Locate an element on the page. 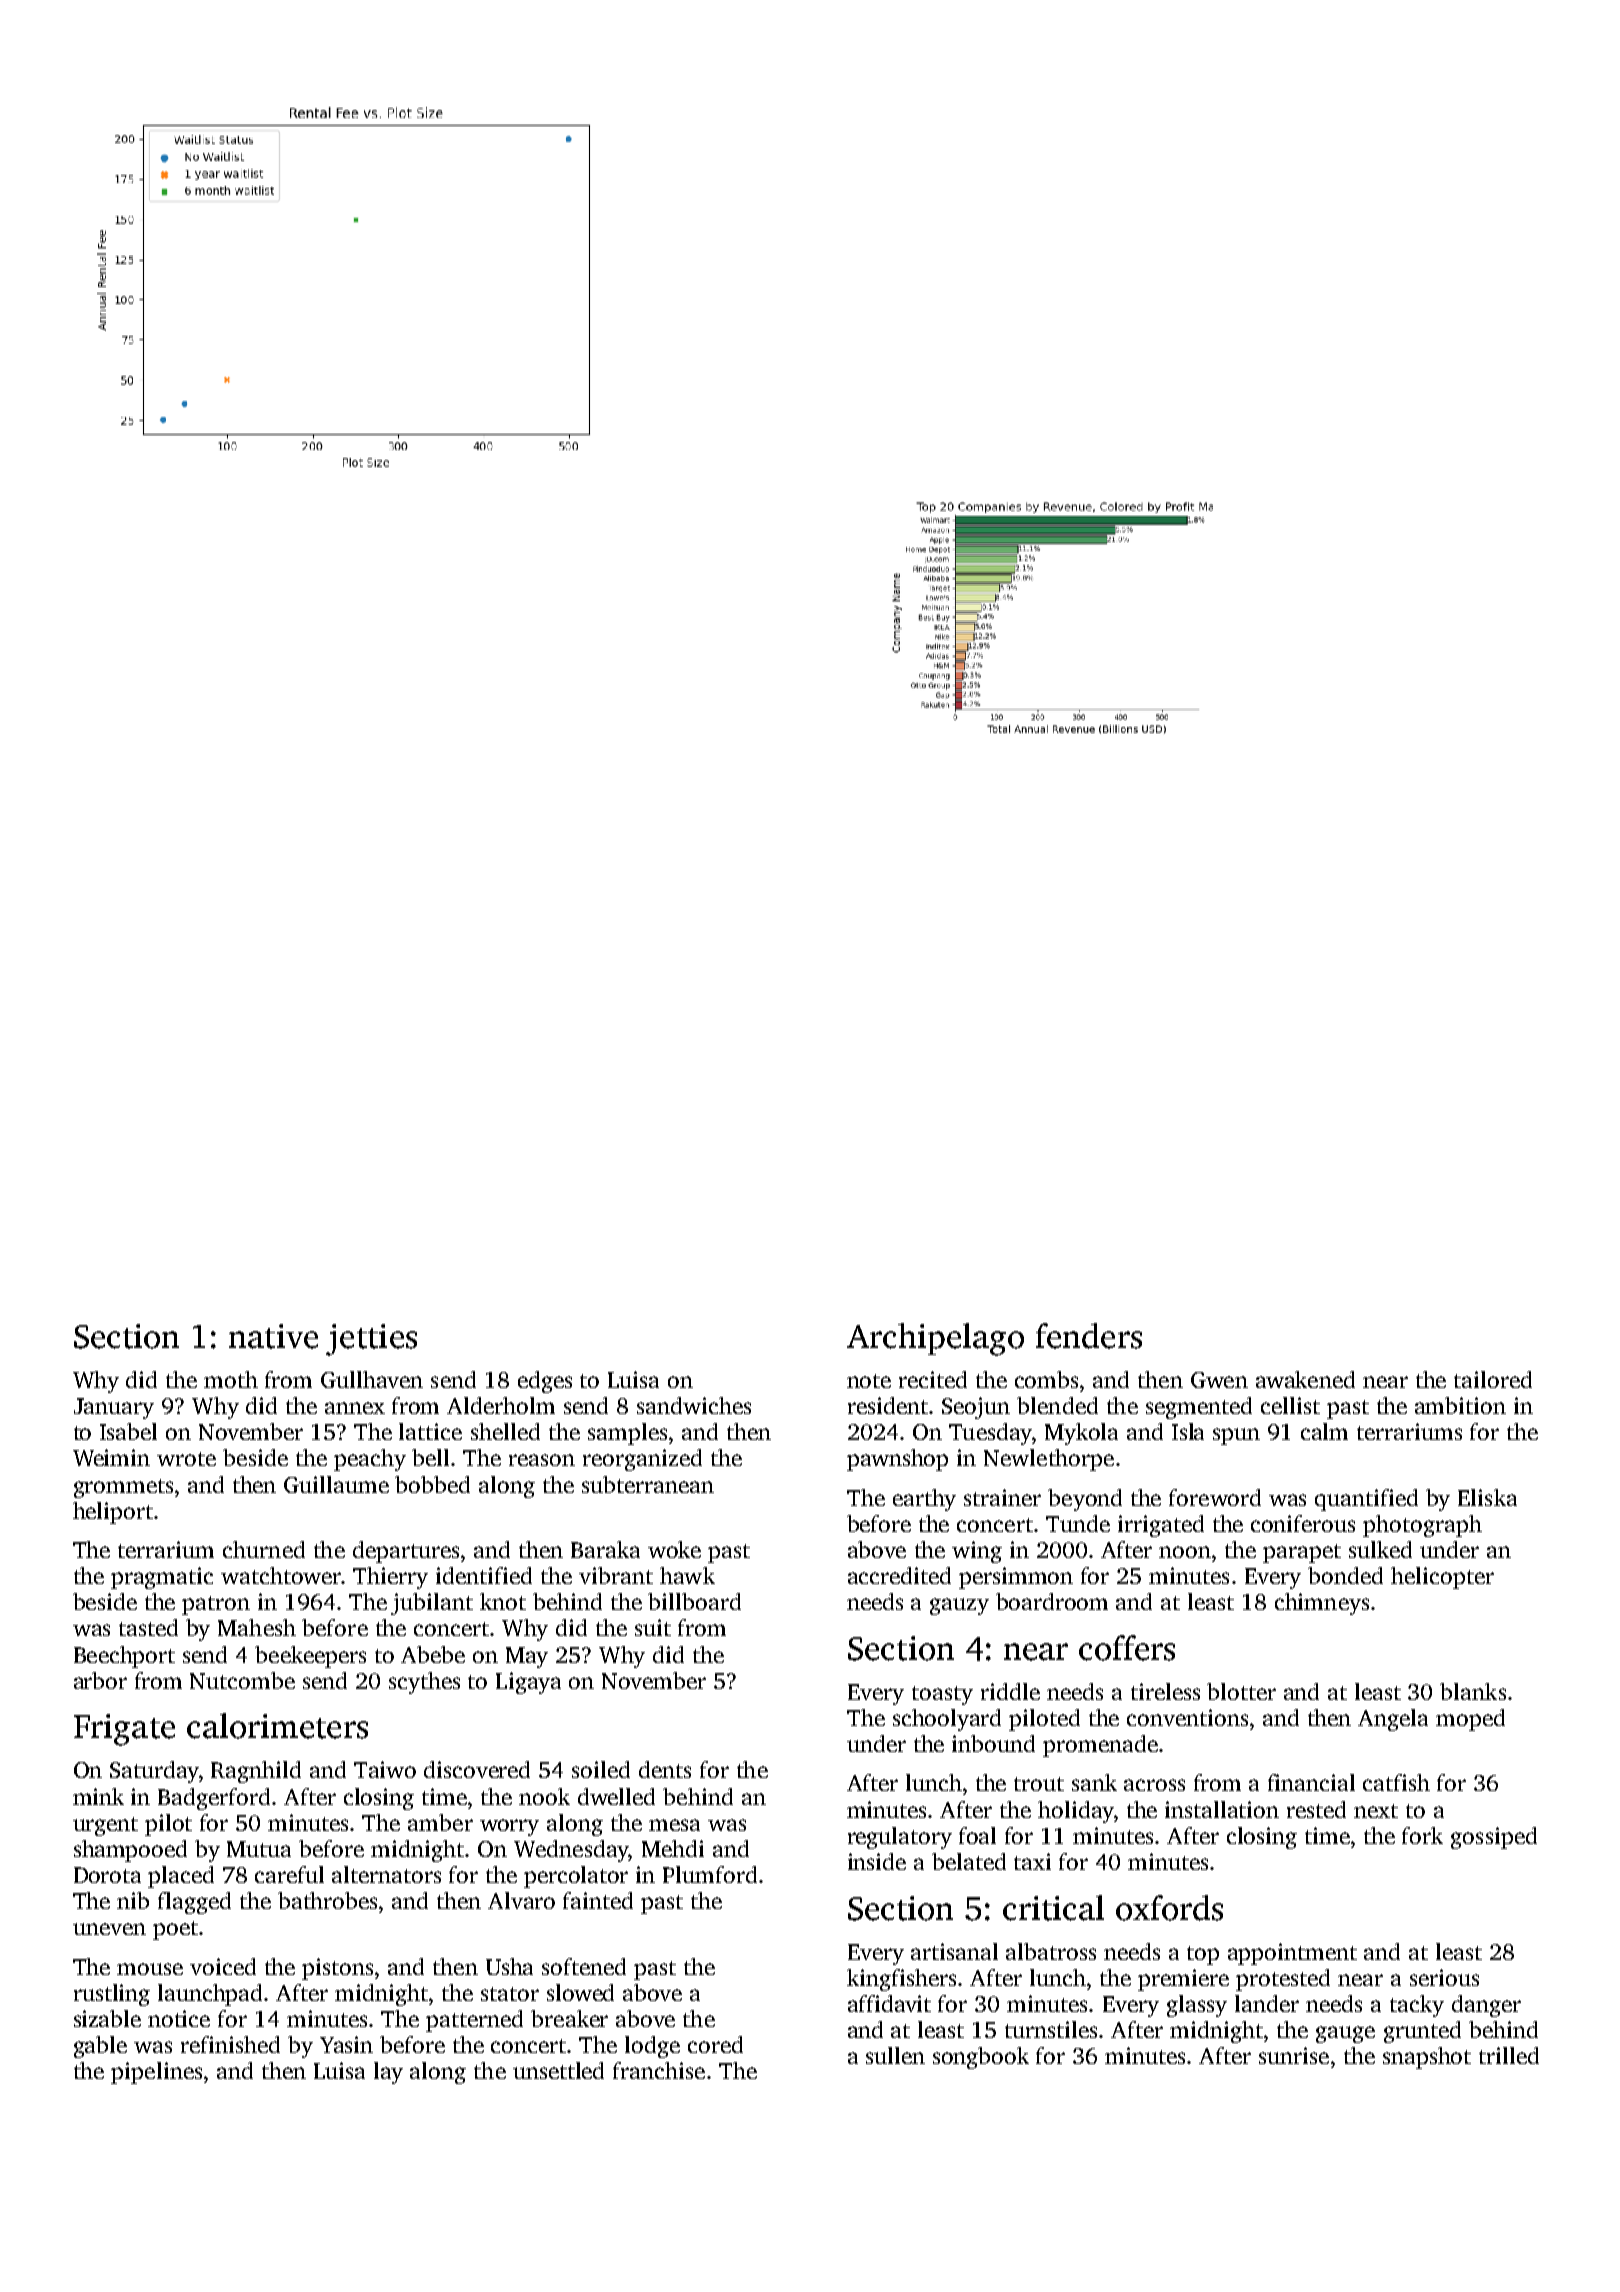 The width and height of the image is (1620, 2292). mink is located at coordinates (98, 1796).
